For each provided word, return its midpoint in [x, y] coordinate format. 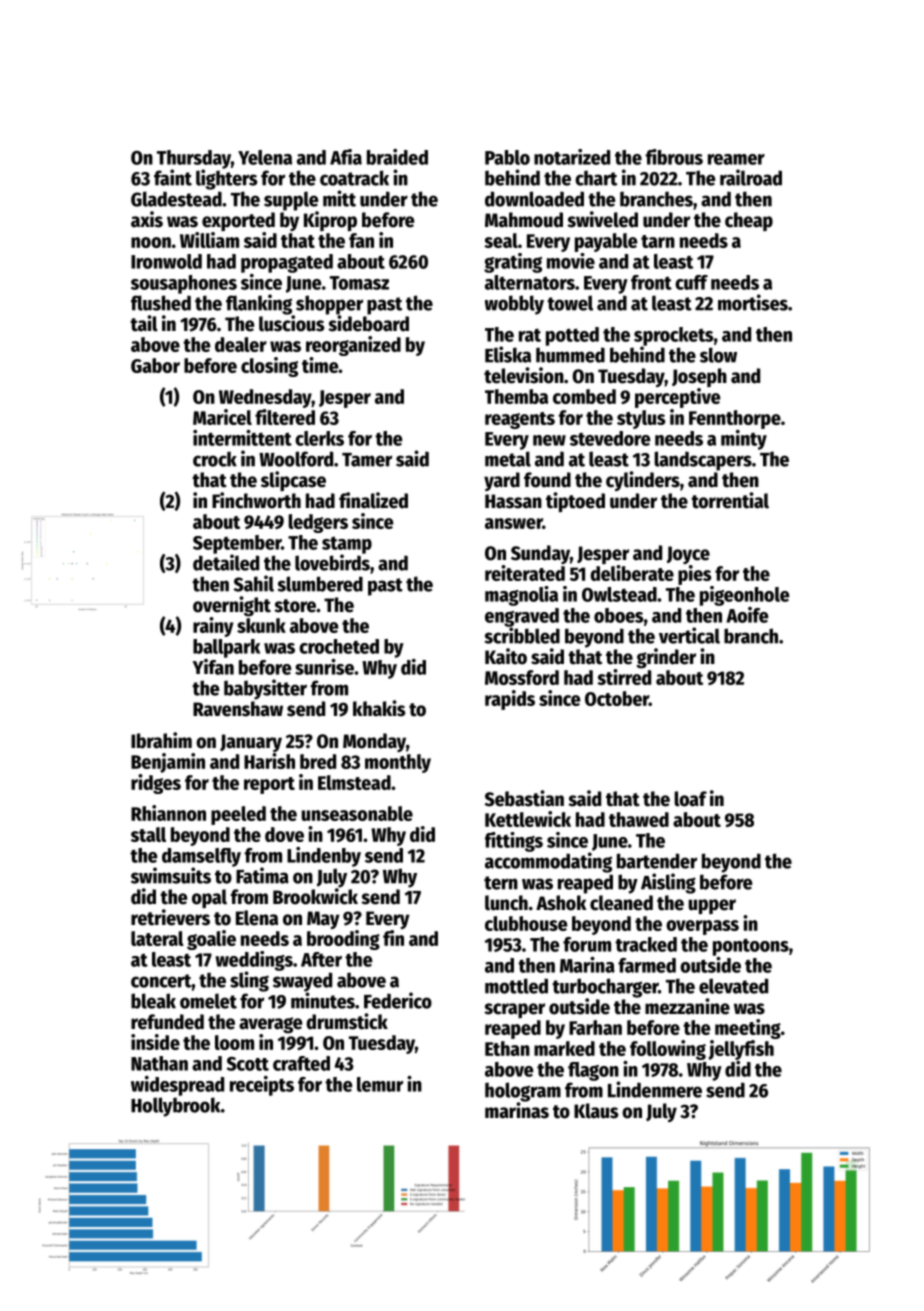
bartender [657, 861]
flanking [259, 304]
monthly [398, 763]
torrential [730, 500]
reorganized [353, 346]
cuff [691, 282]
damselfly [201, 857]
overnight [232, 606]
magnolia [521, 596]
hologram [523, 1092]
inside [155, 1042]
